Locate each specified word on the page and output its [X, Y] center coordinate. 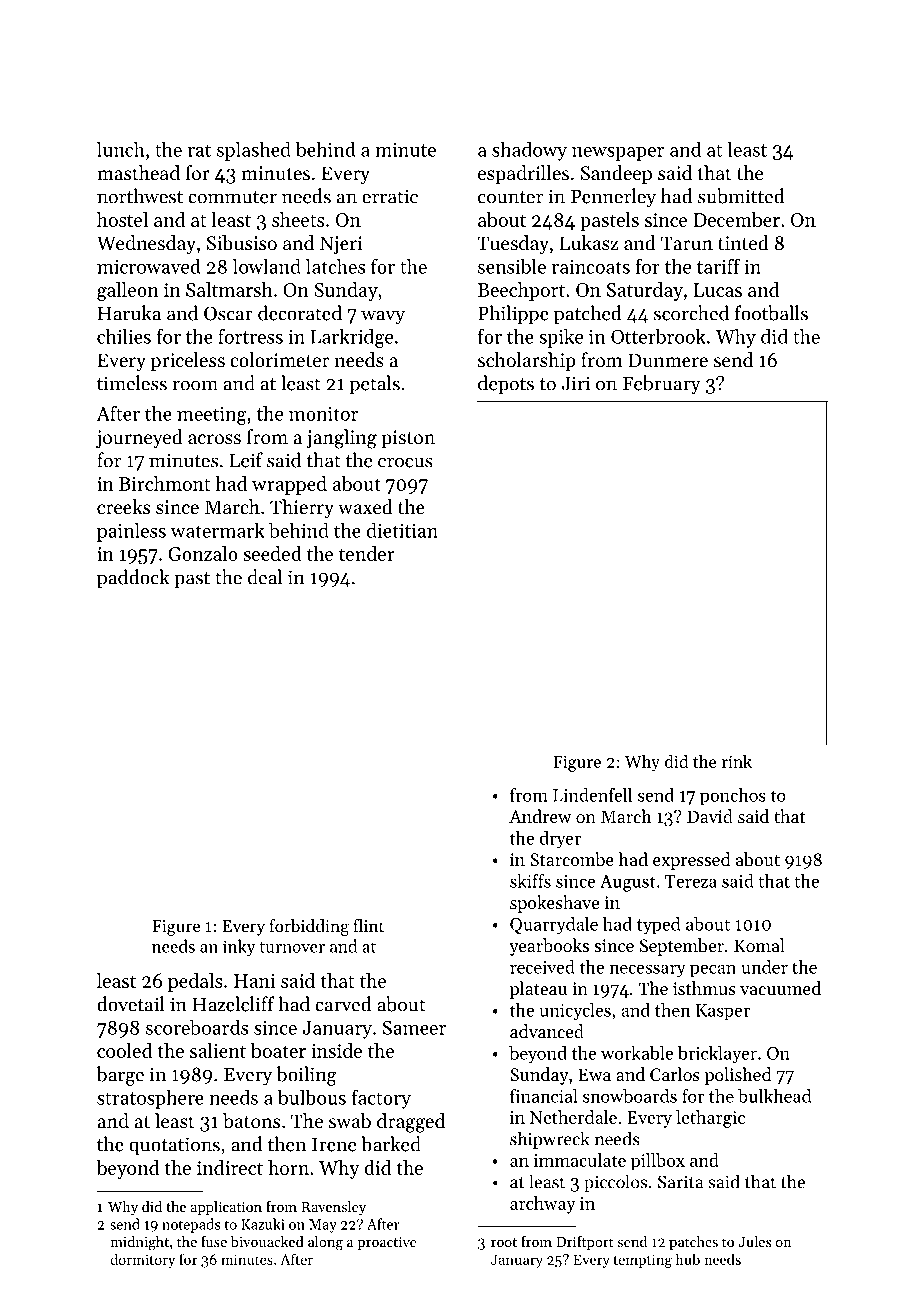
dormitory [142, 1260]
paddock [133, 579]
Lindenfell [592, 795]
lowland [267, 266]
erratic [390, 196]
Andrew [540, 816]
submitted [741, 196]
